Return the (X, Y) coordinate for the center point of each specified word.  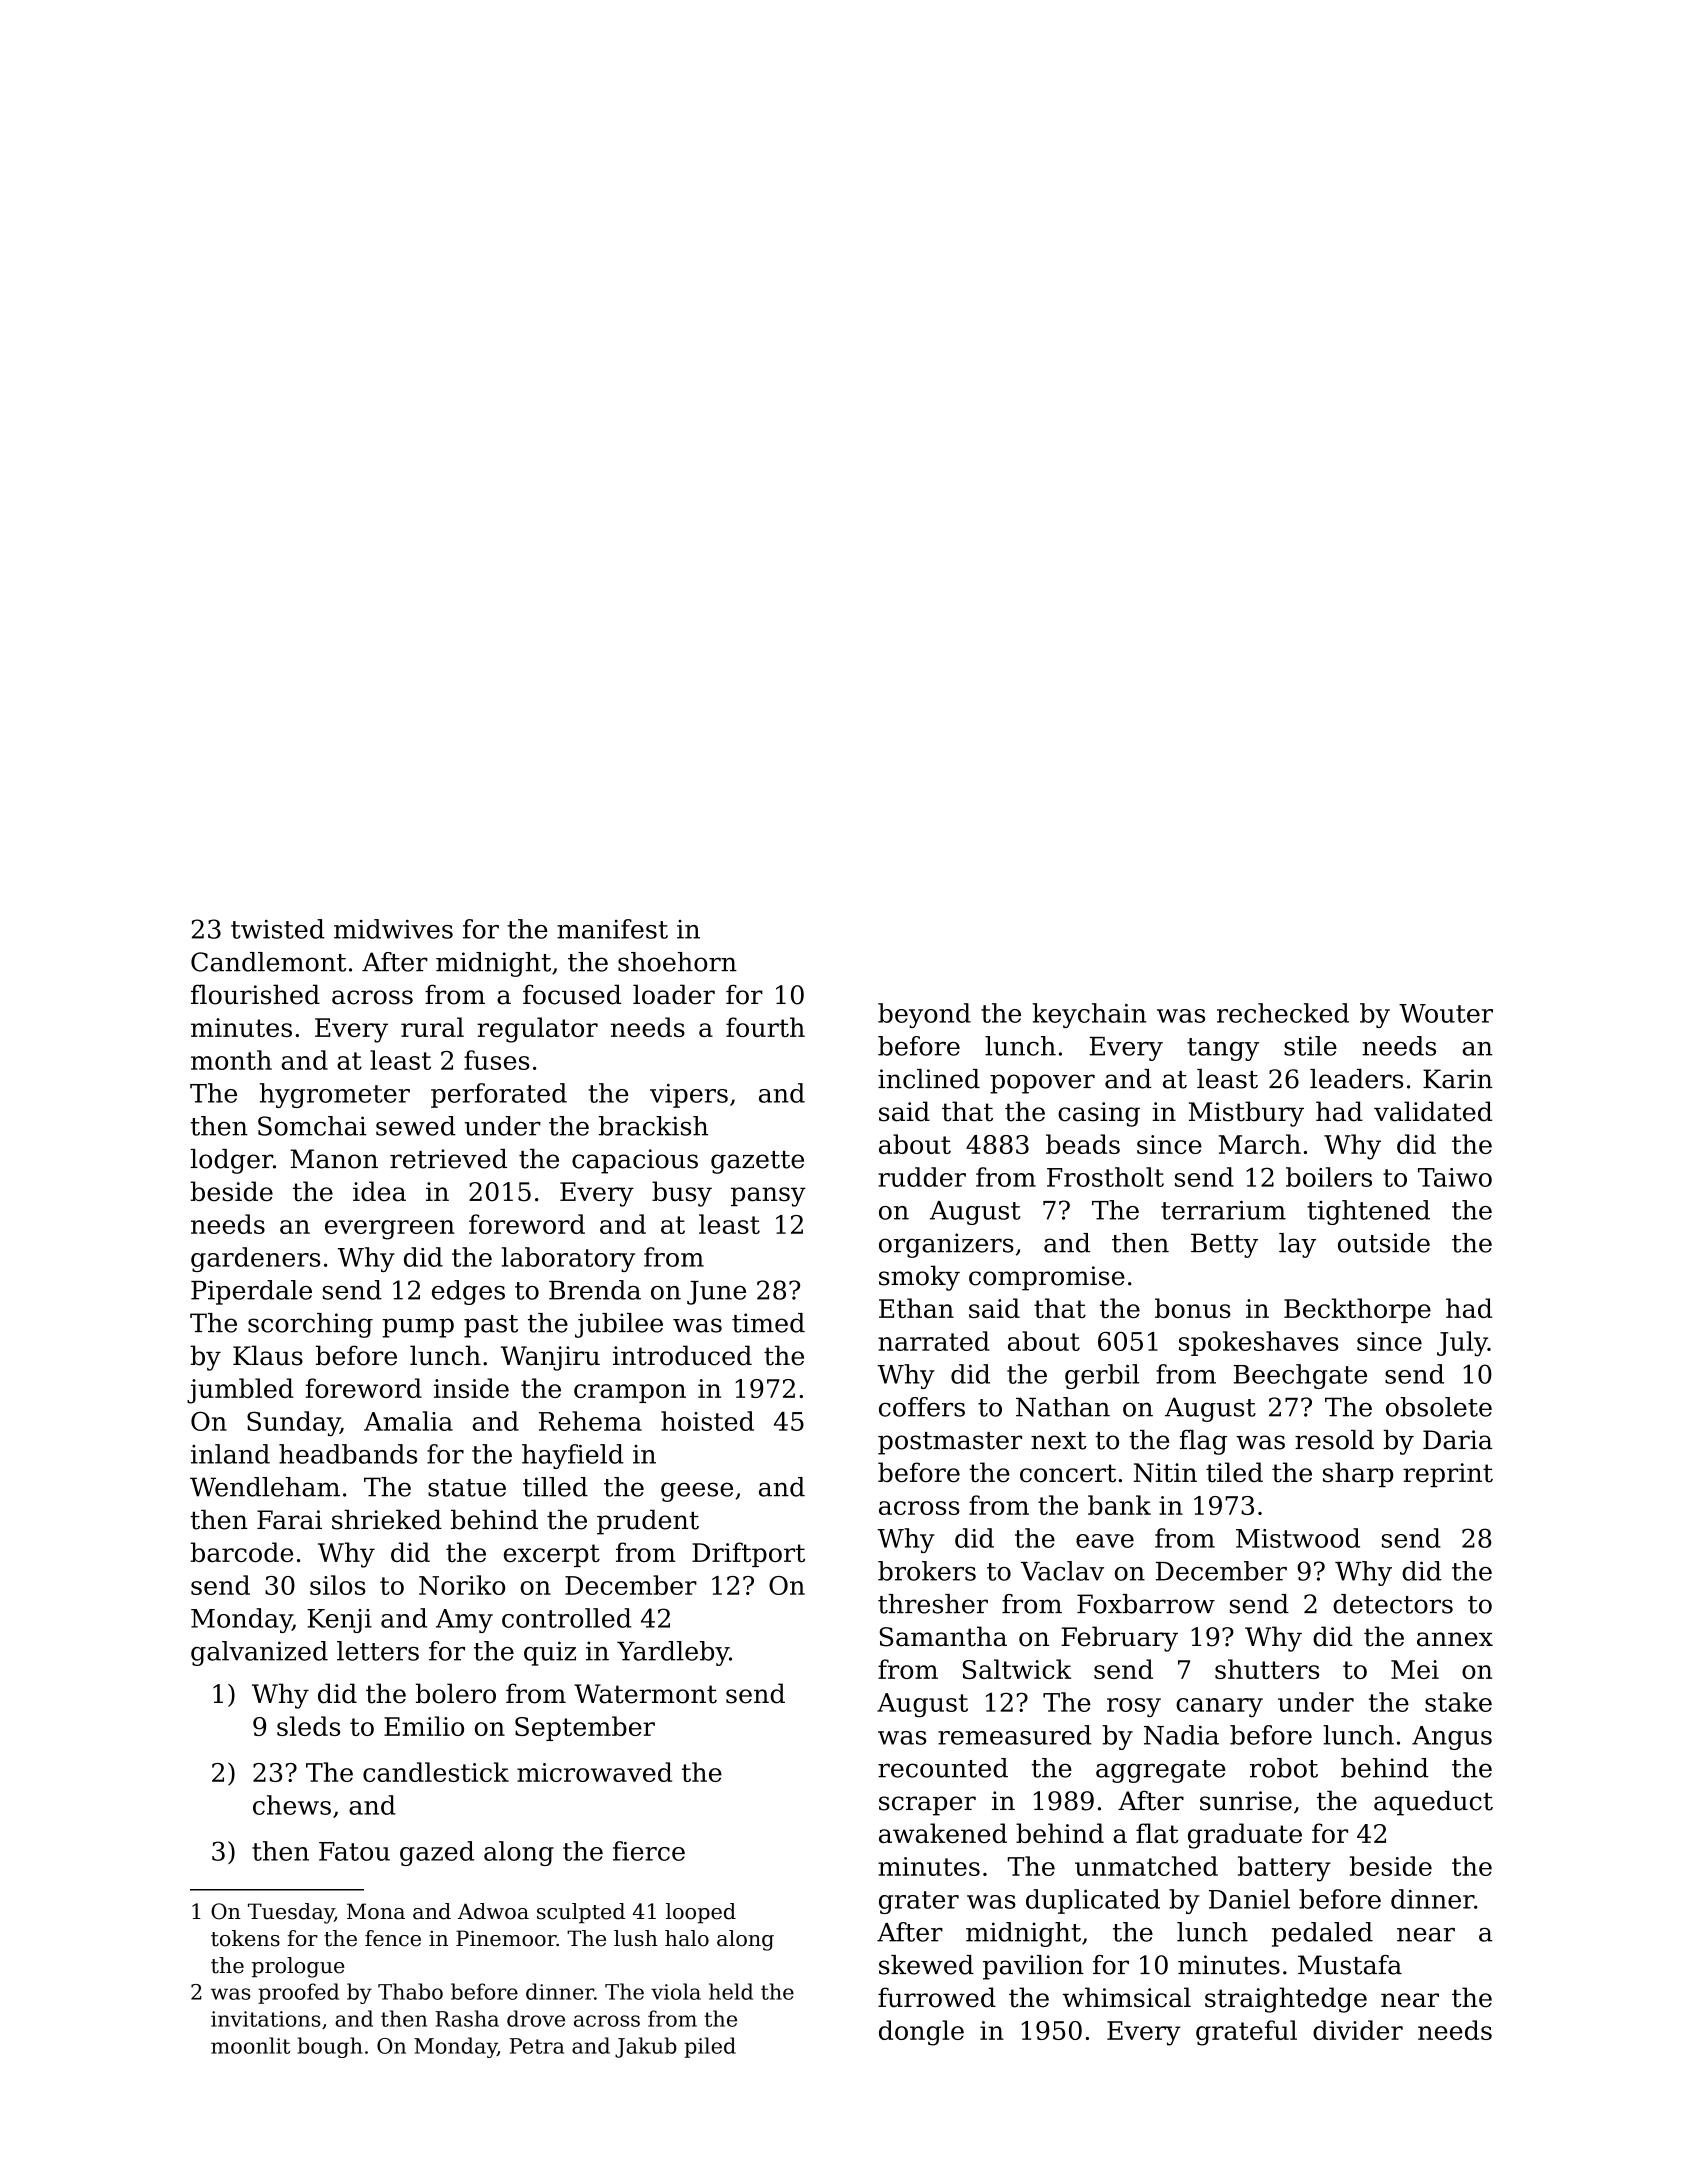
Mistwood (1298, 1538)
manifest (612, 929)
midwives (393, 929)
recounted (943, 1768)
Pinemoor (506, 1938)
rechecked (1283, 1013)
